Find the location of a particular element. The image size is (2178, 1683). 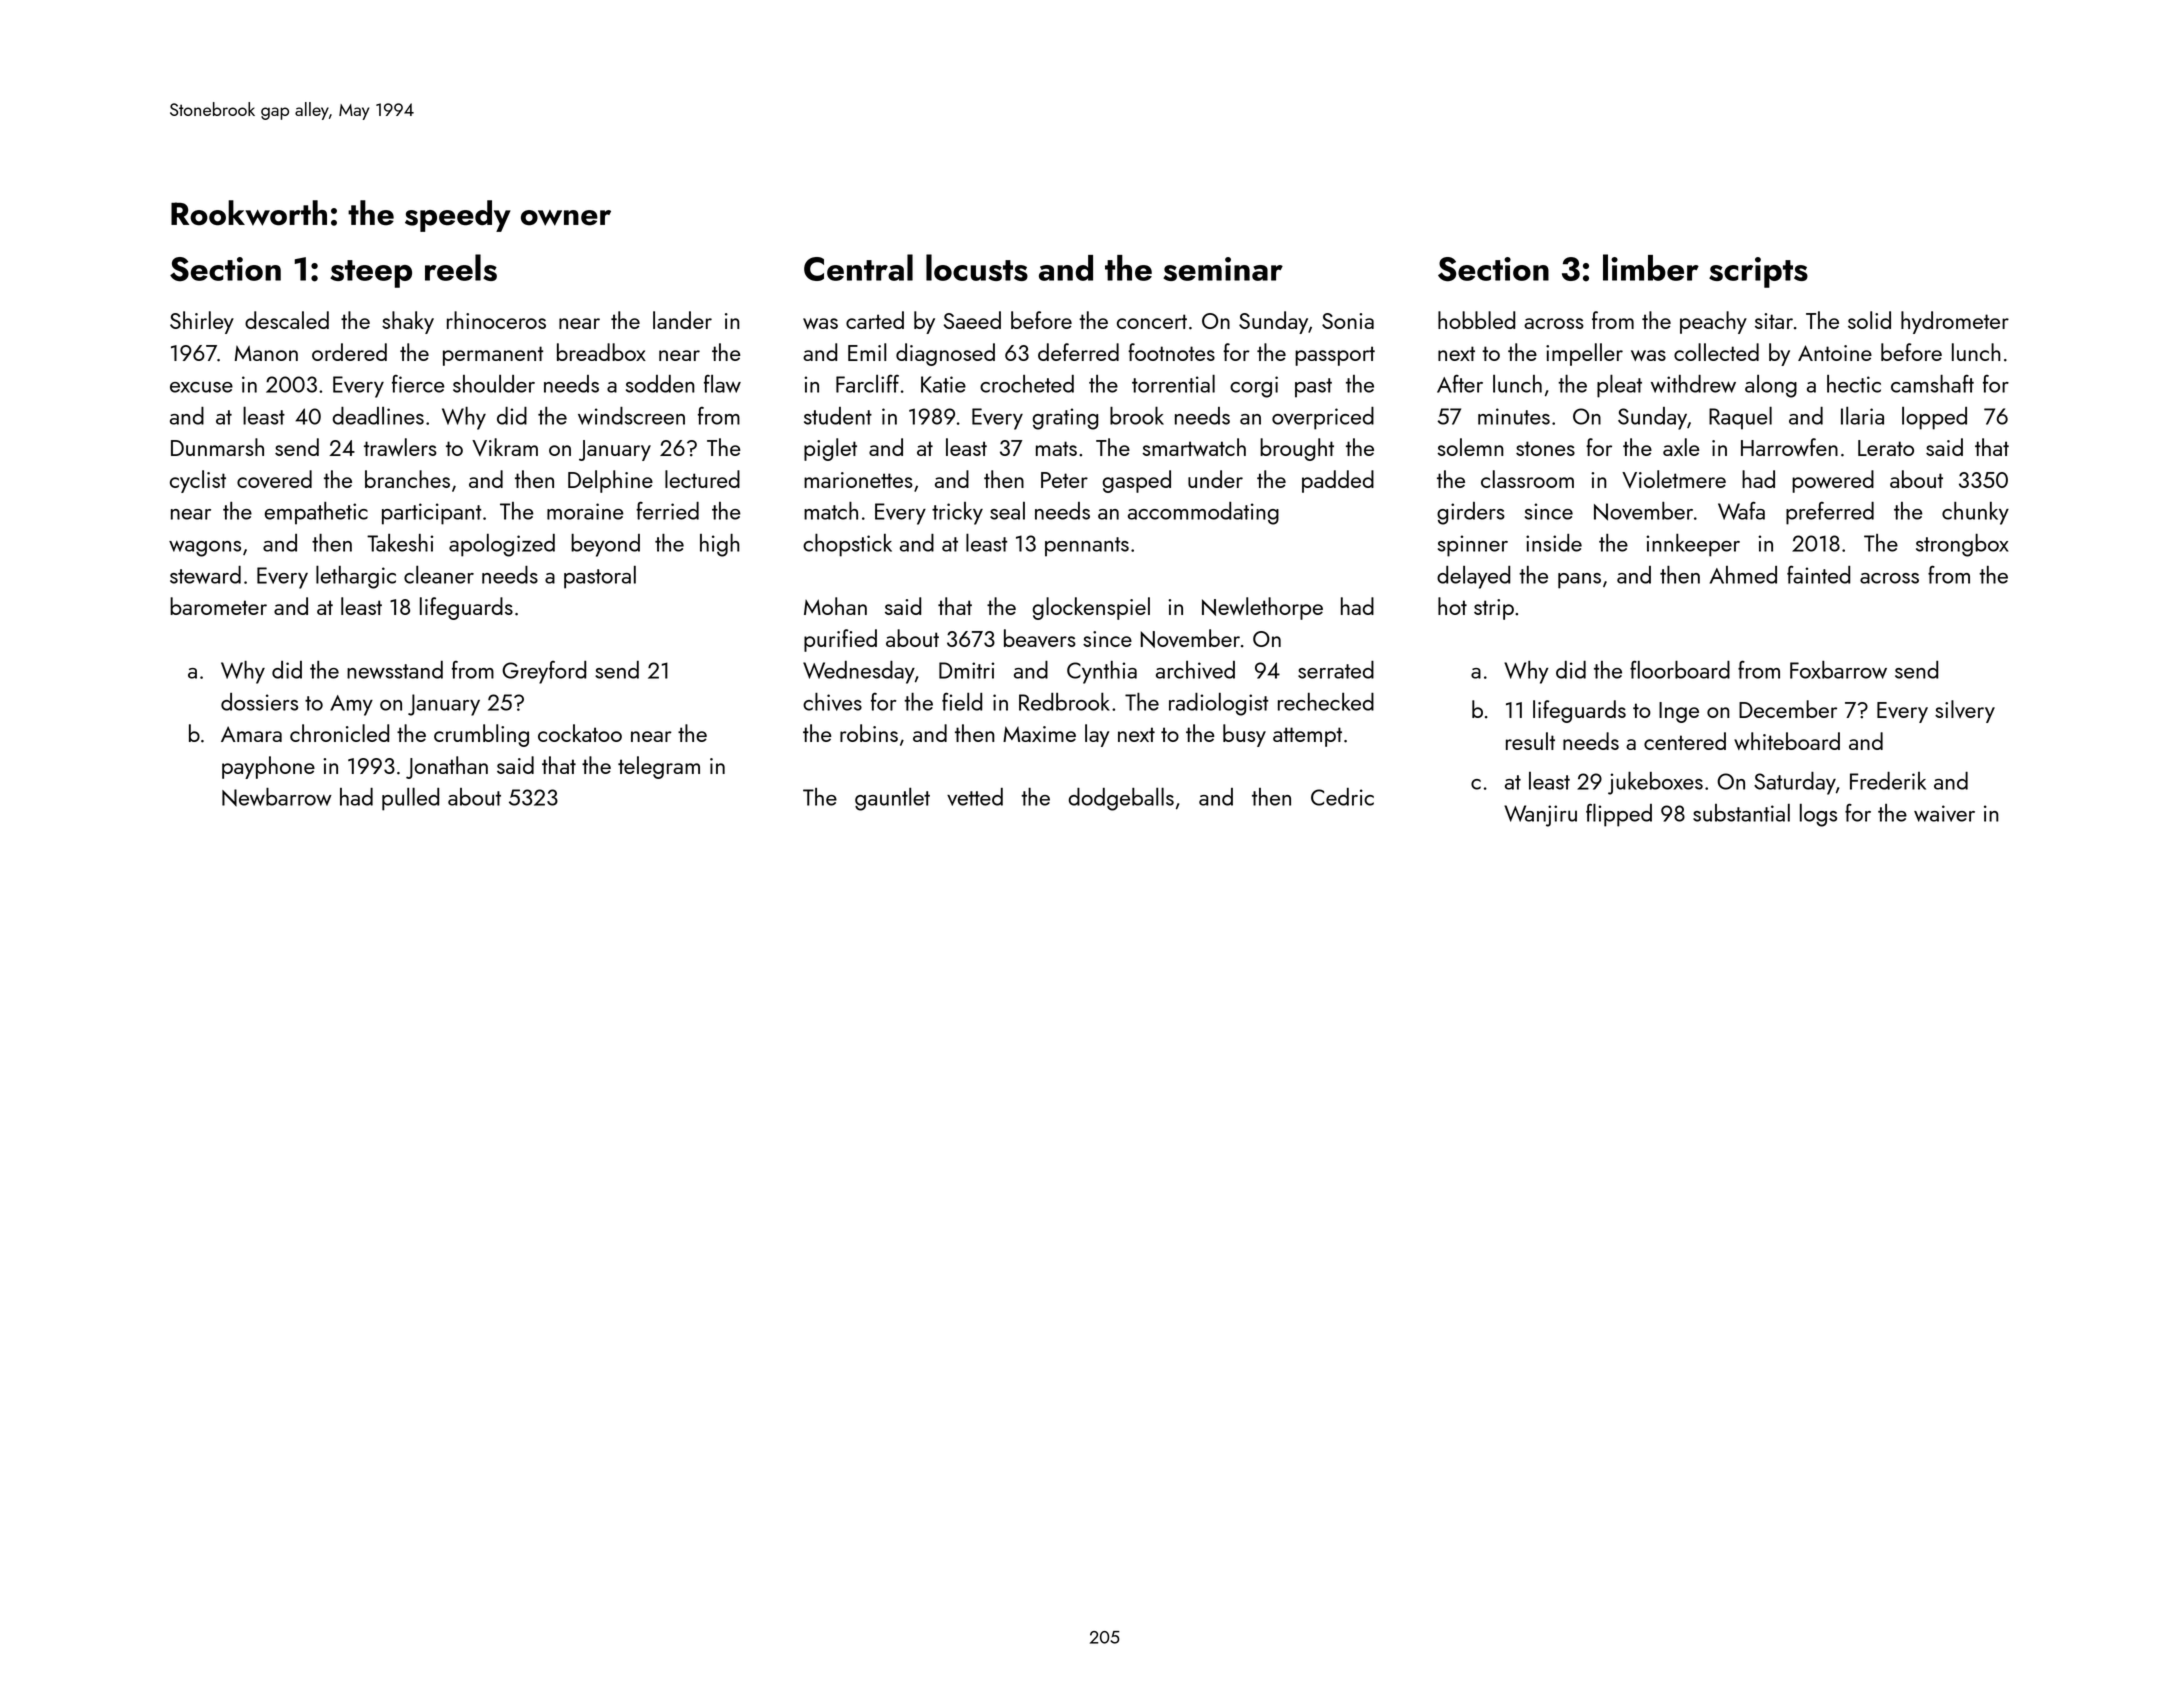

cleaner is located at coordinates (439, 574).
